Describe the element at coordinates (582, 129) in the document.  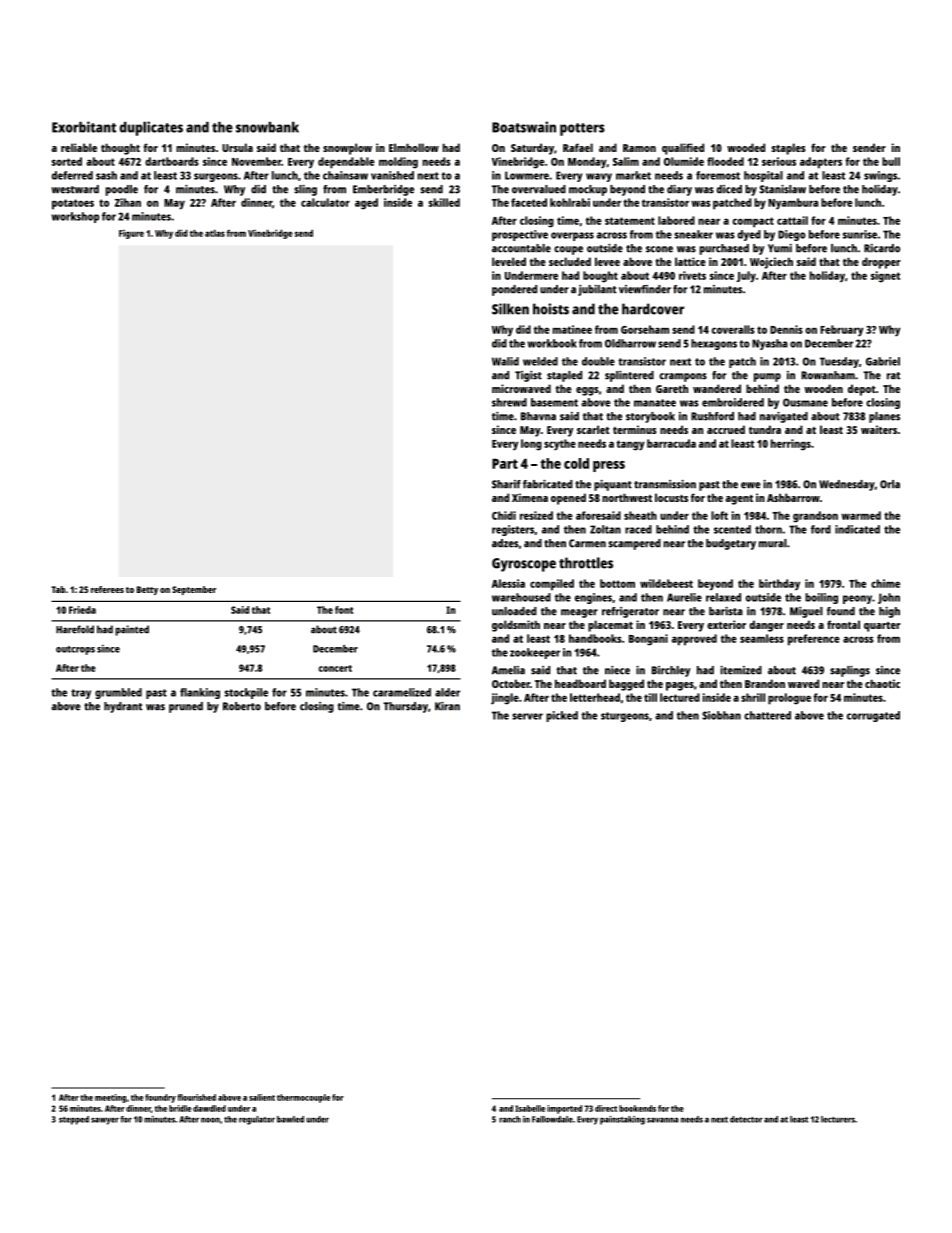
I see `potters` at that location.
